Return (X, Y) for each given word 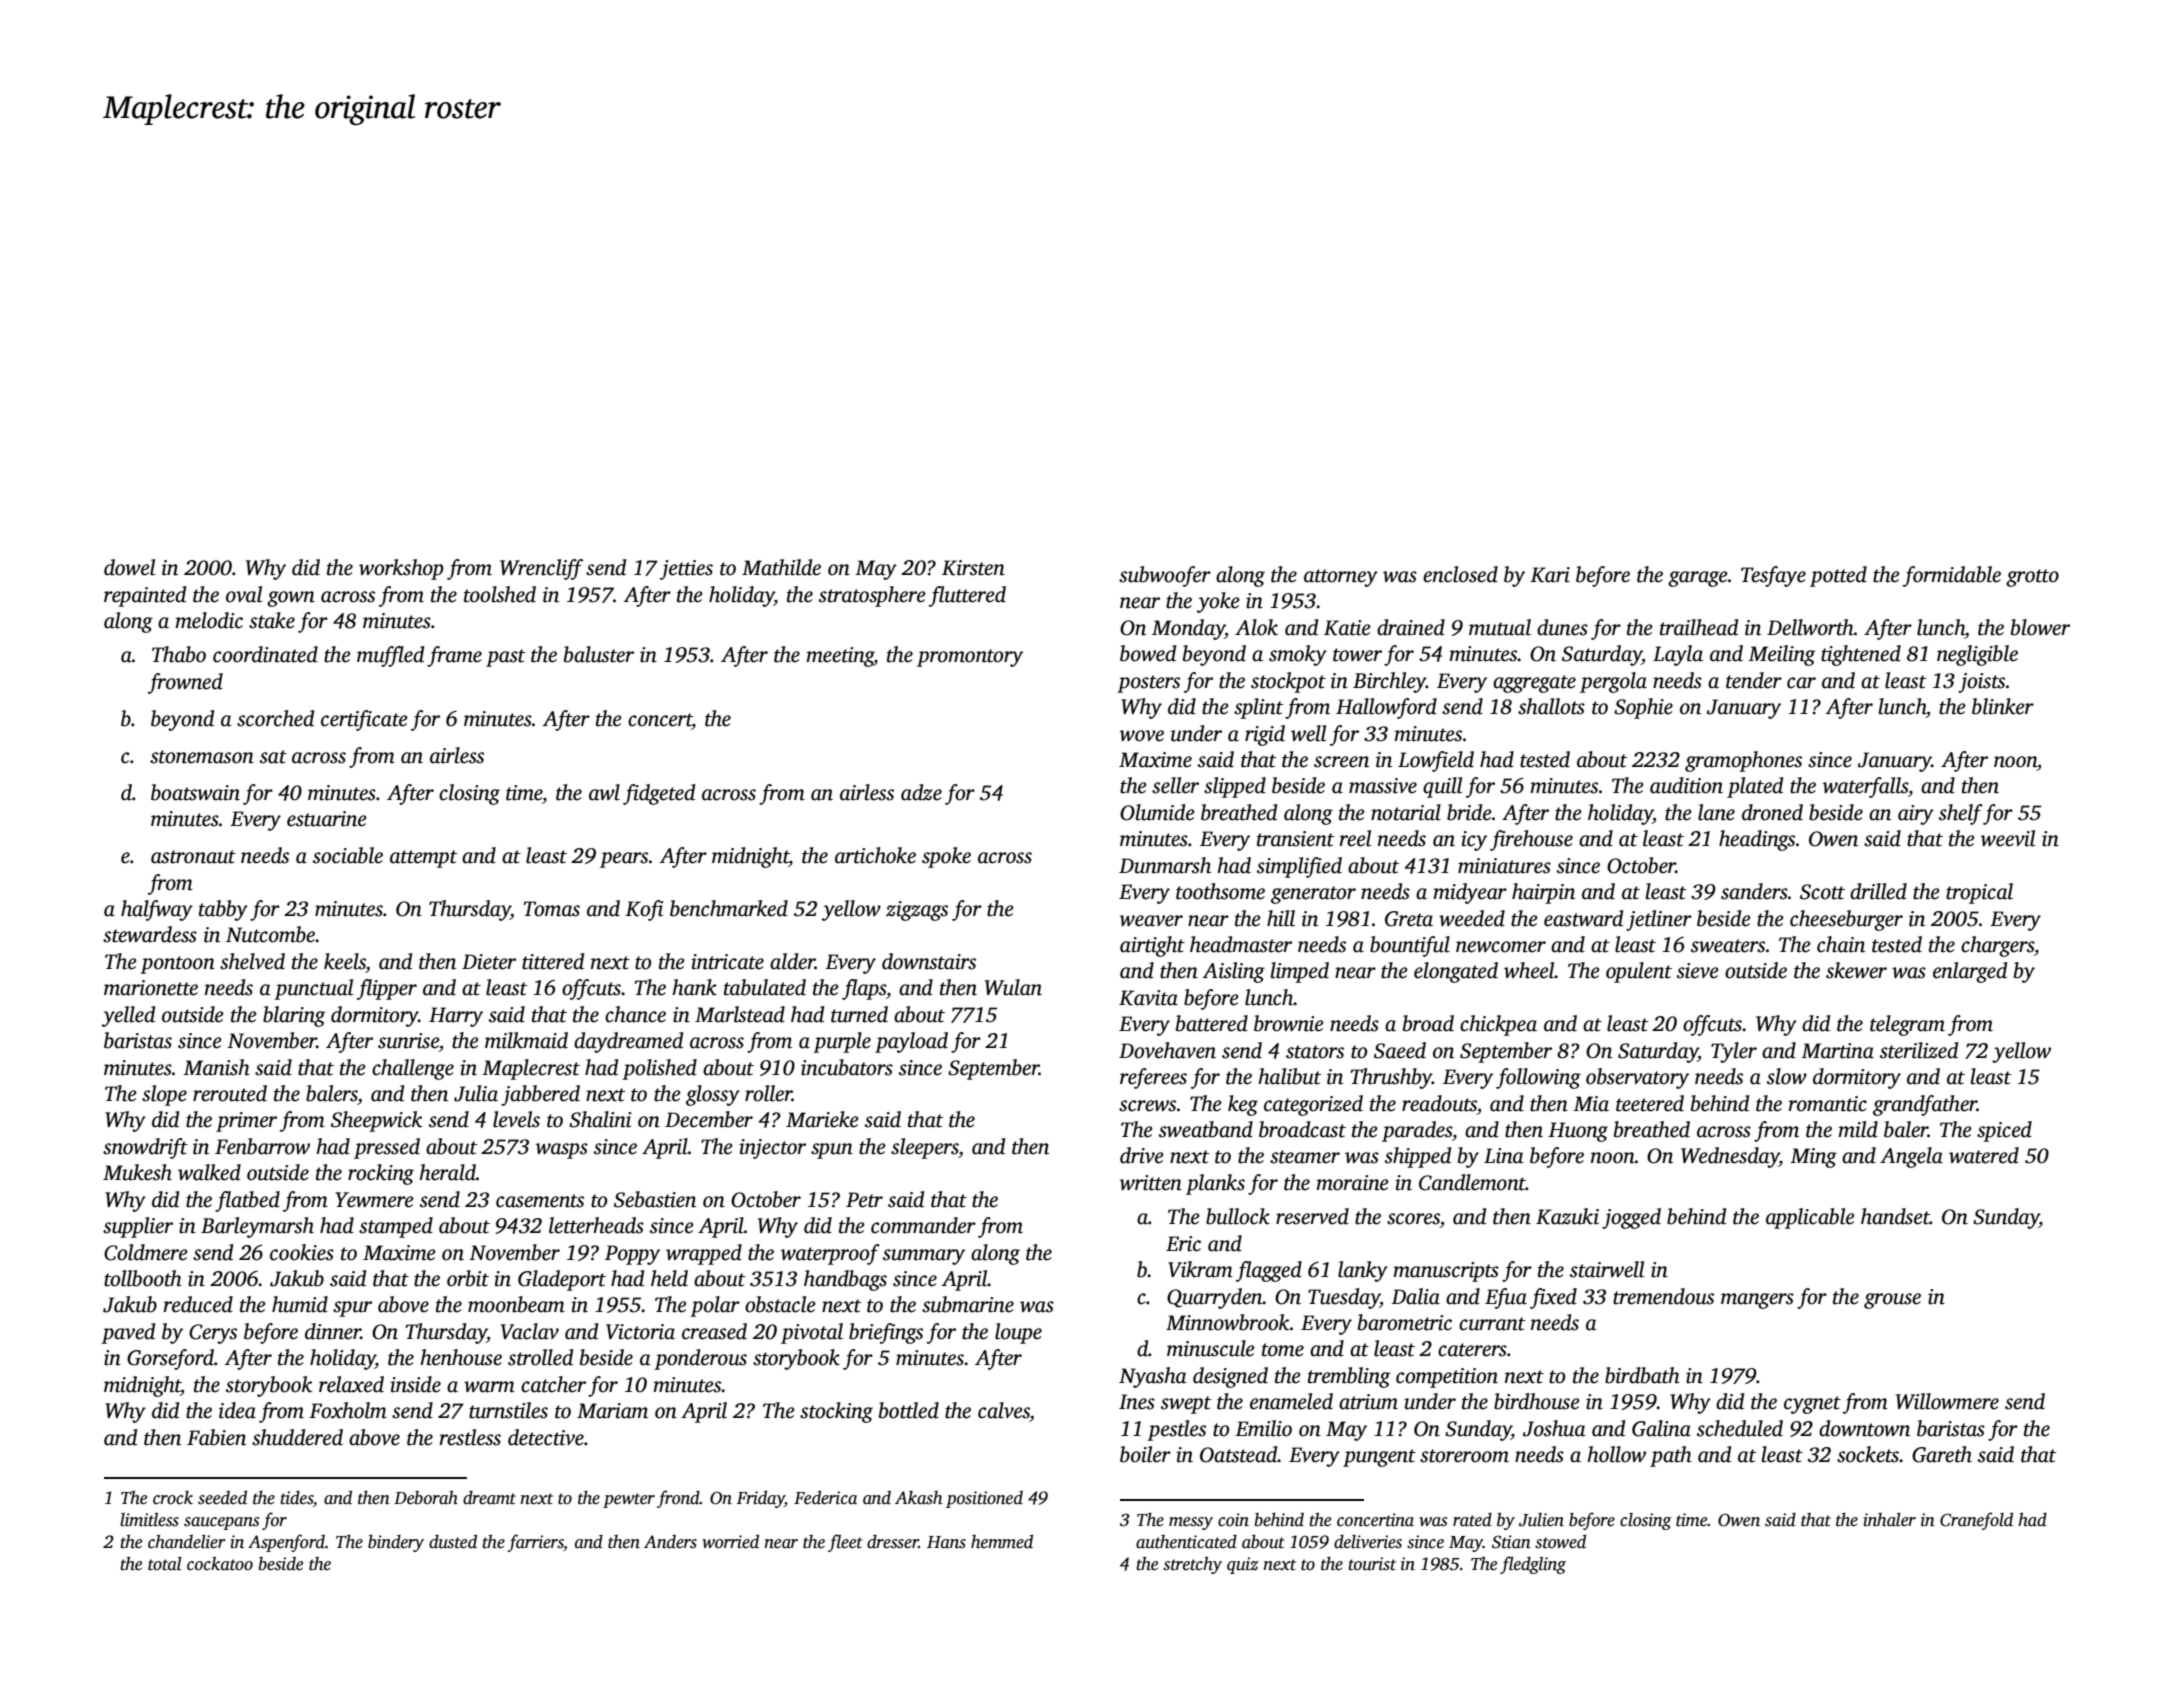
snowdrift (145, 1148)
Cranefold (1976, 1521)
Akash (919, 1498)
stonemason (202, 757)
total (165, 1563)
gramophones (1743, 761)
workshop (401, 569)
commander (923, 1225)
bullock (1238, 1216)
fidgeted (659, 794)
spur (352, 1309)
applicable (1810, 1218)
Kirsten (973, 568)
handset (1895, 1216)
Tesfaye (1773, 576)
